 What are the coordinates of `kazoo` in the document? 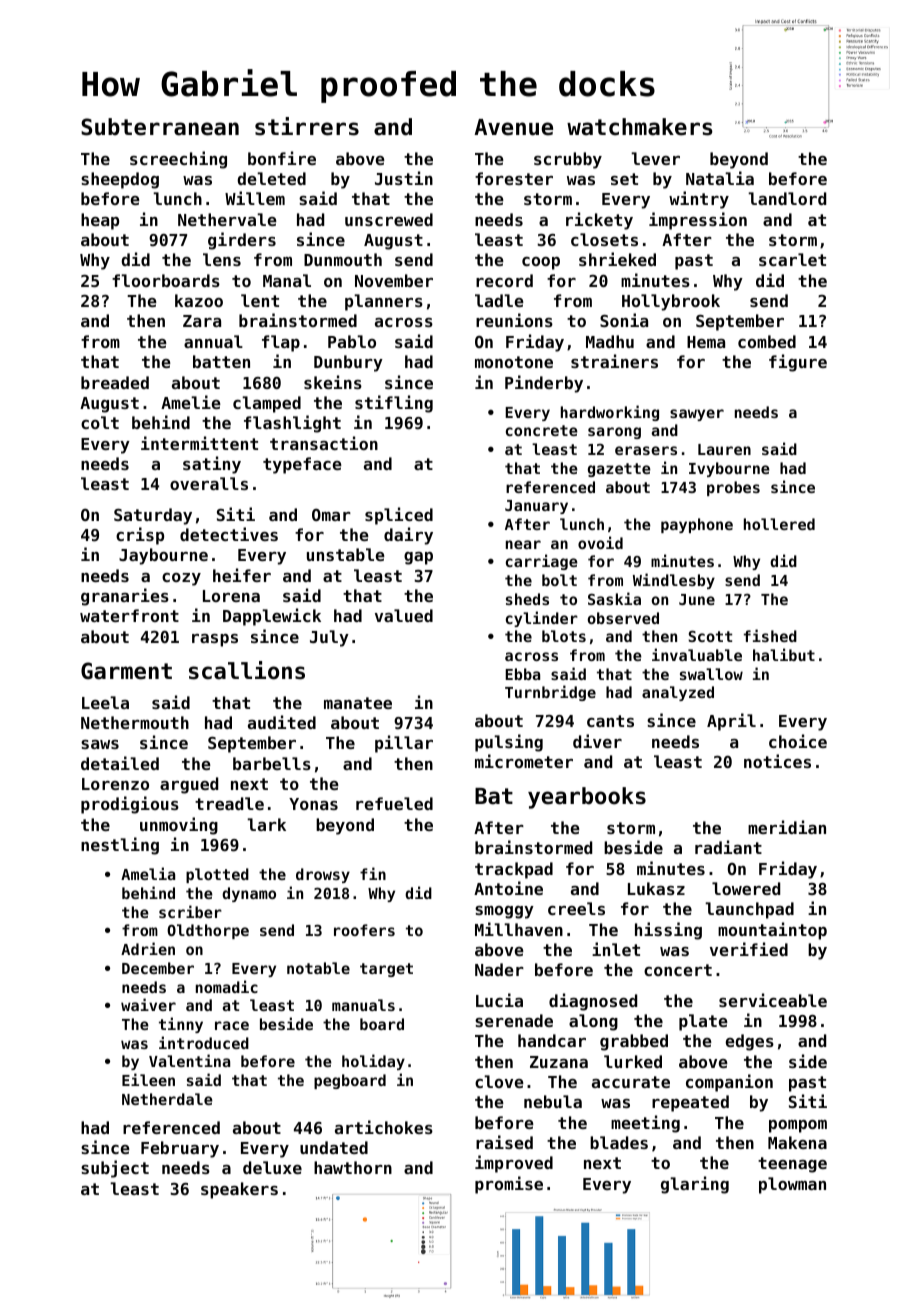 It's located at (199, 300).
